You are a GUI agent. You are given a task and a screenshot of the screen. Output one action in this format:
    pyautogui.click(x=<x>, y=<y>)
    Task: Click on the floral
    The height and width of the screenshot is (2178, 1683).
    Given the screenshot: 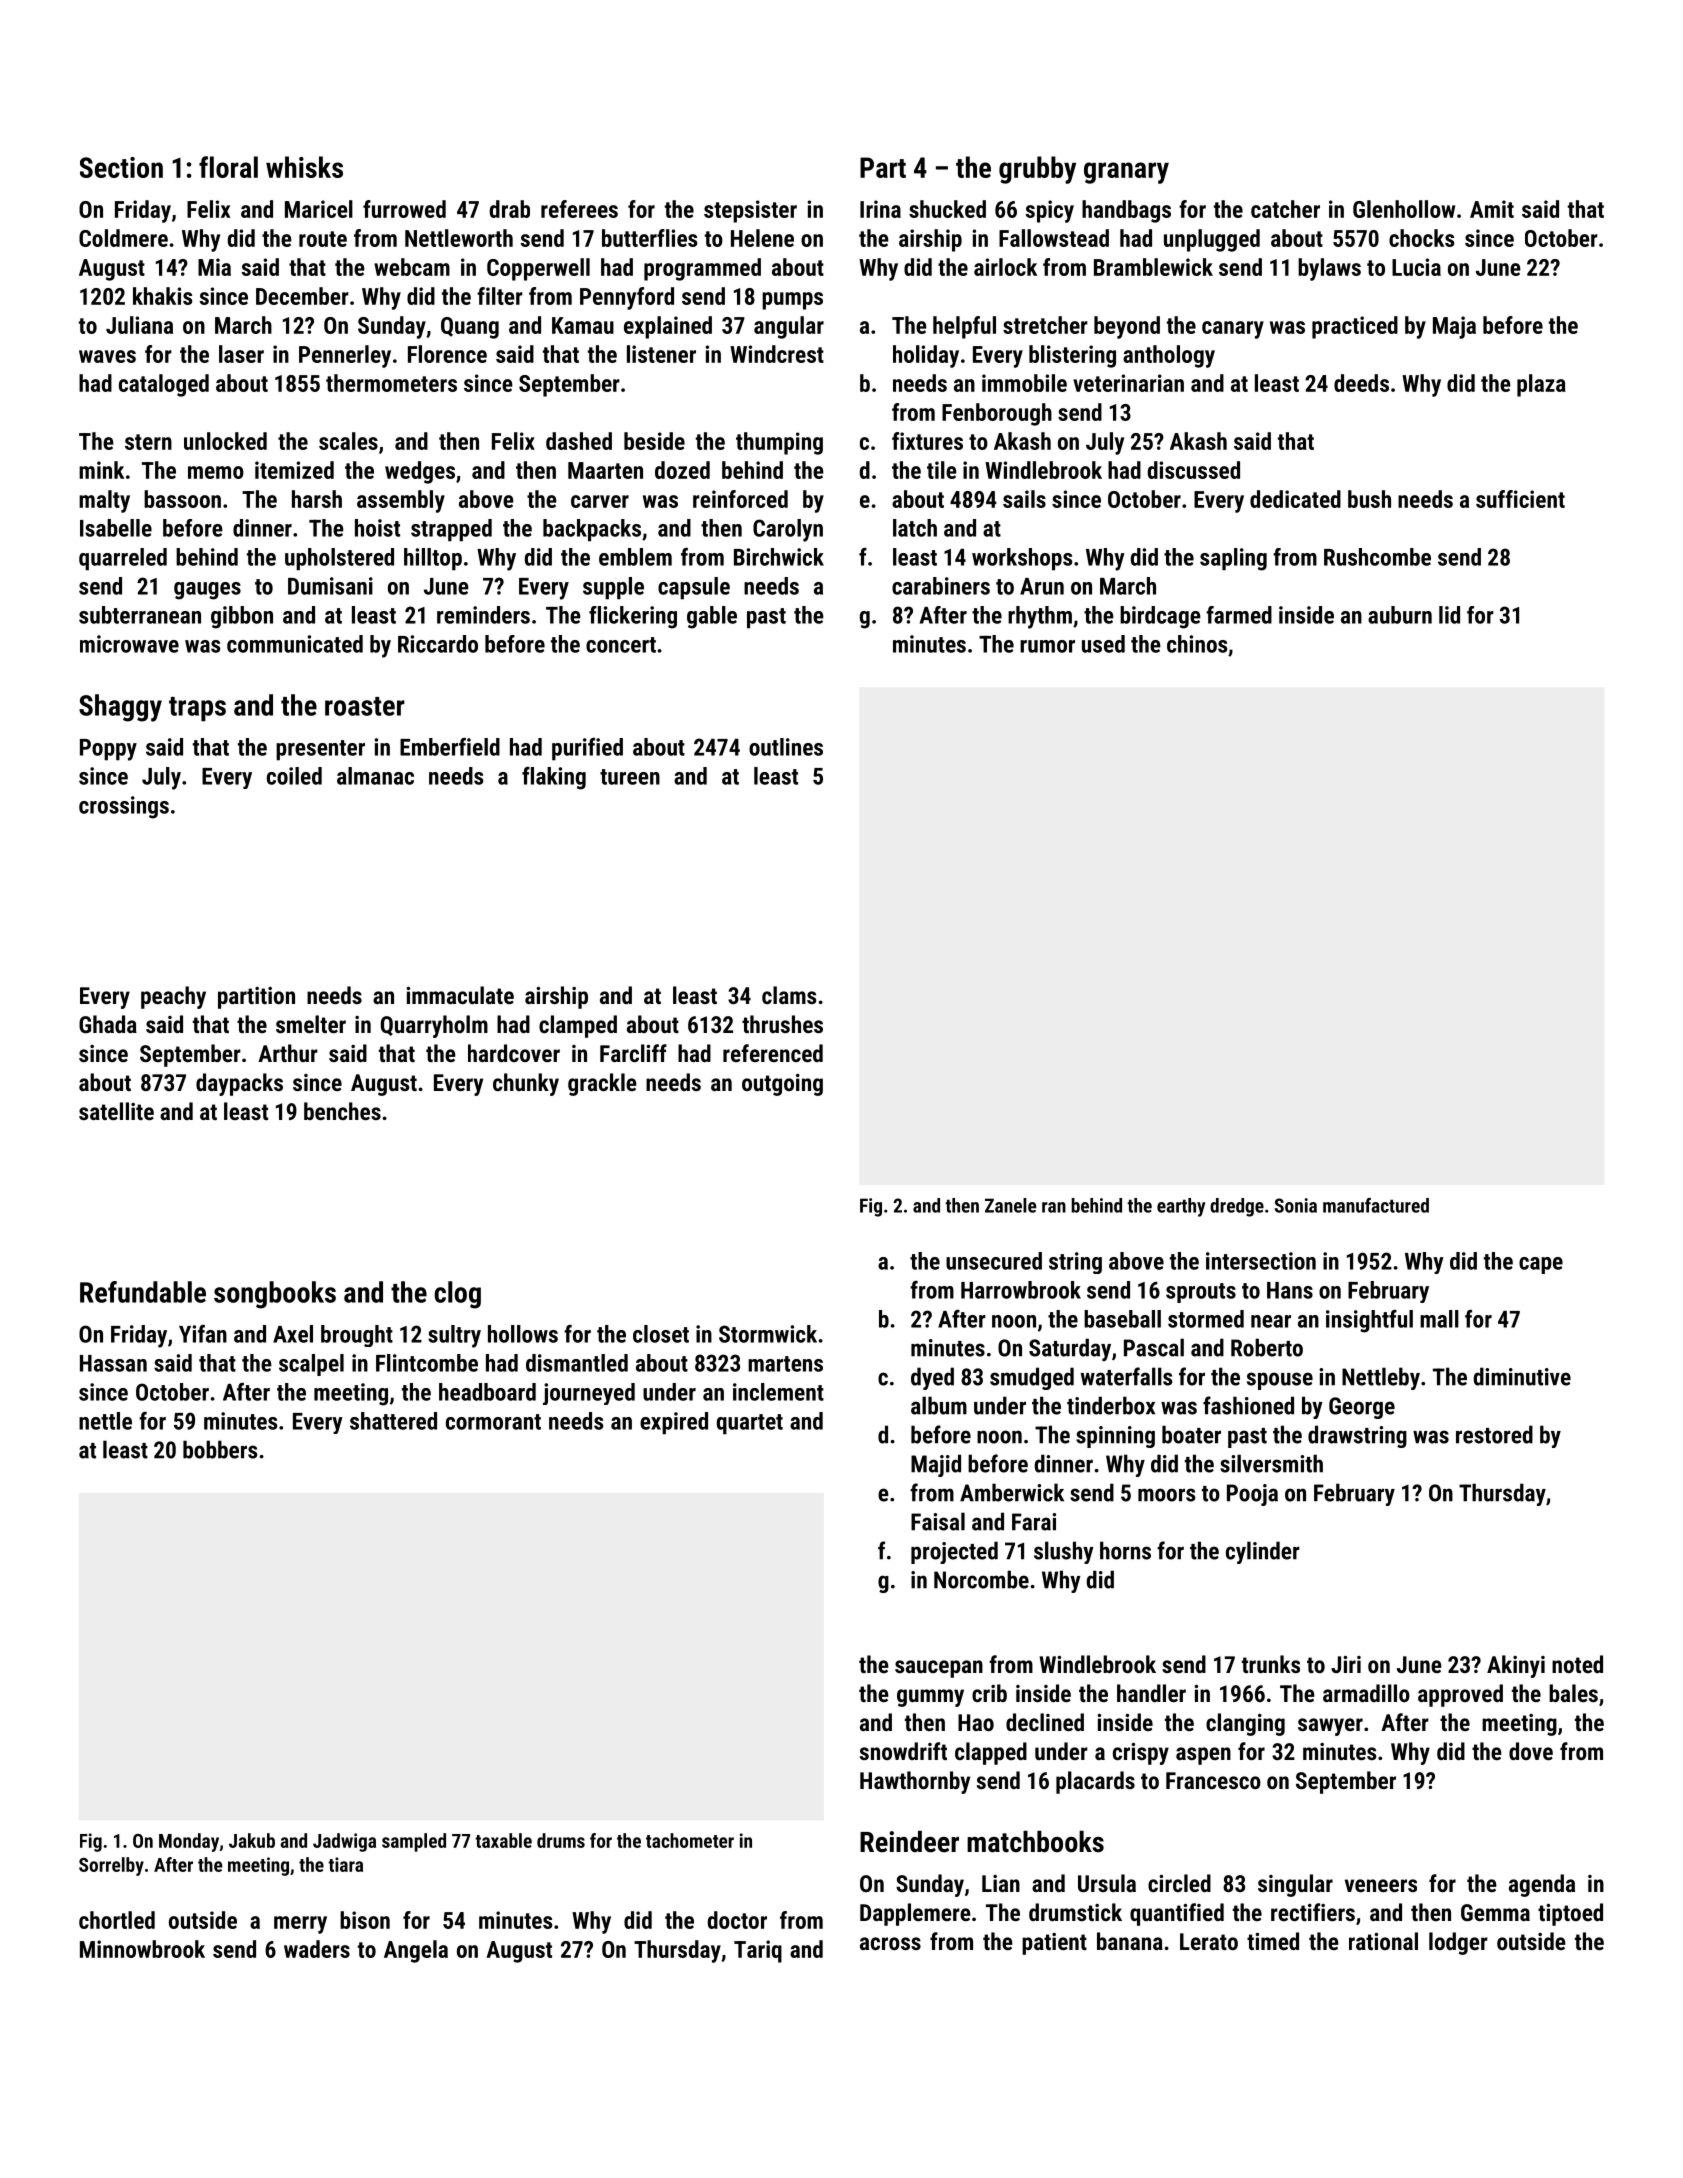 What is the action you would take?
    pyautogui.click(x=228, y=167)
